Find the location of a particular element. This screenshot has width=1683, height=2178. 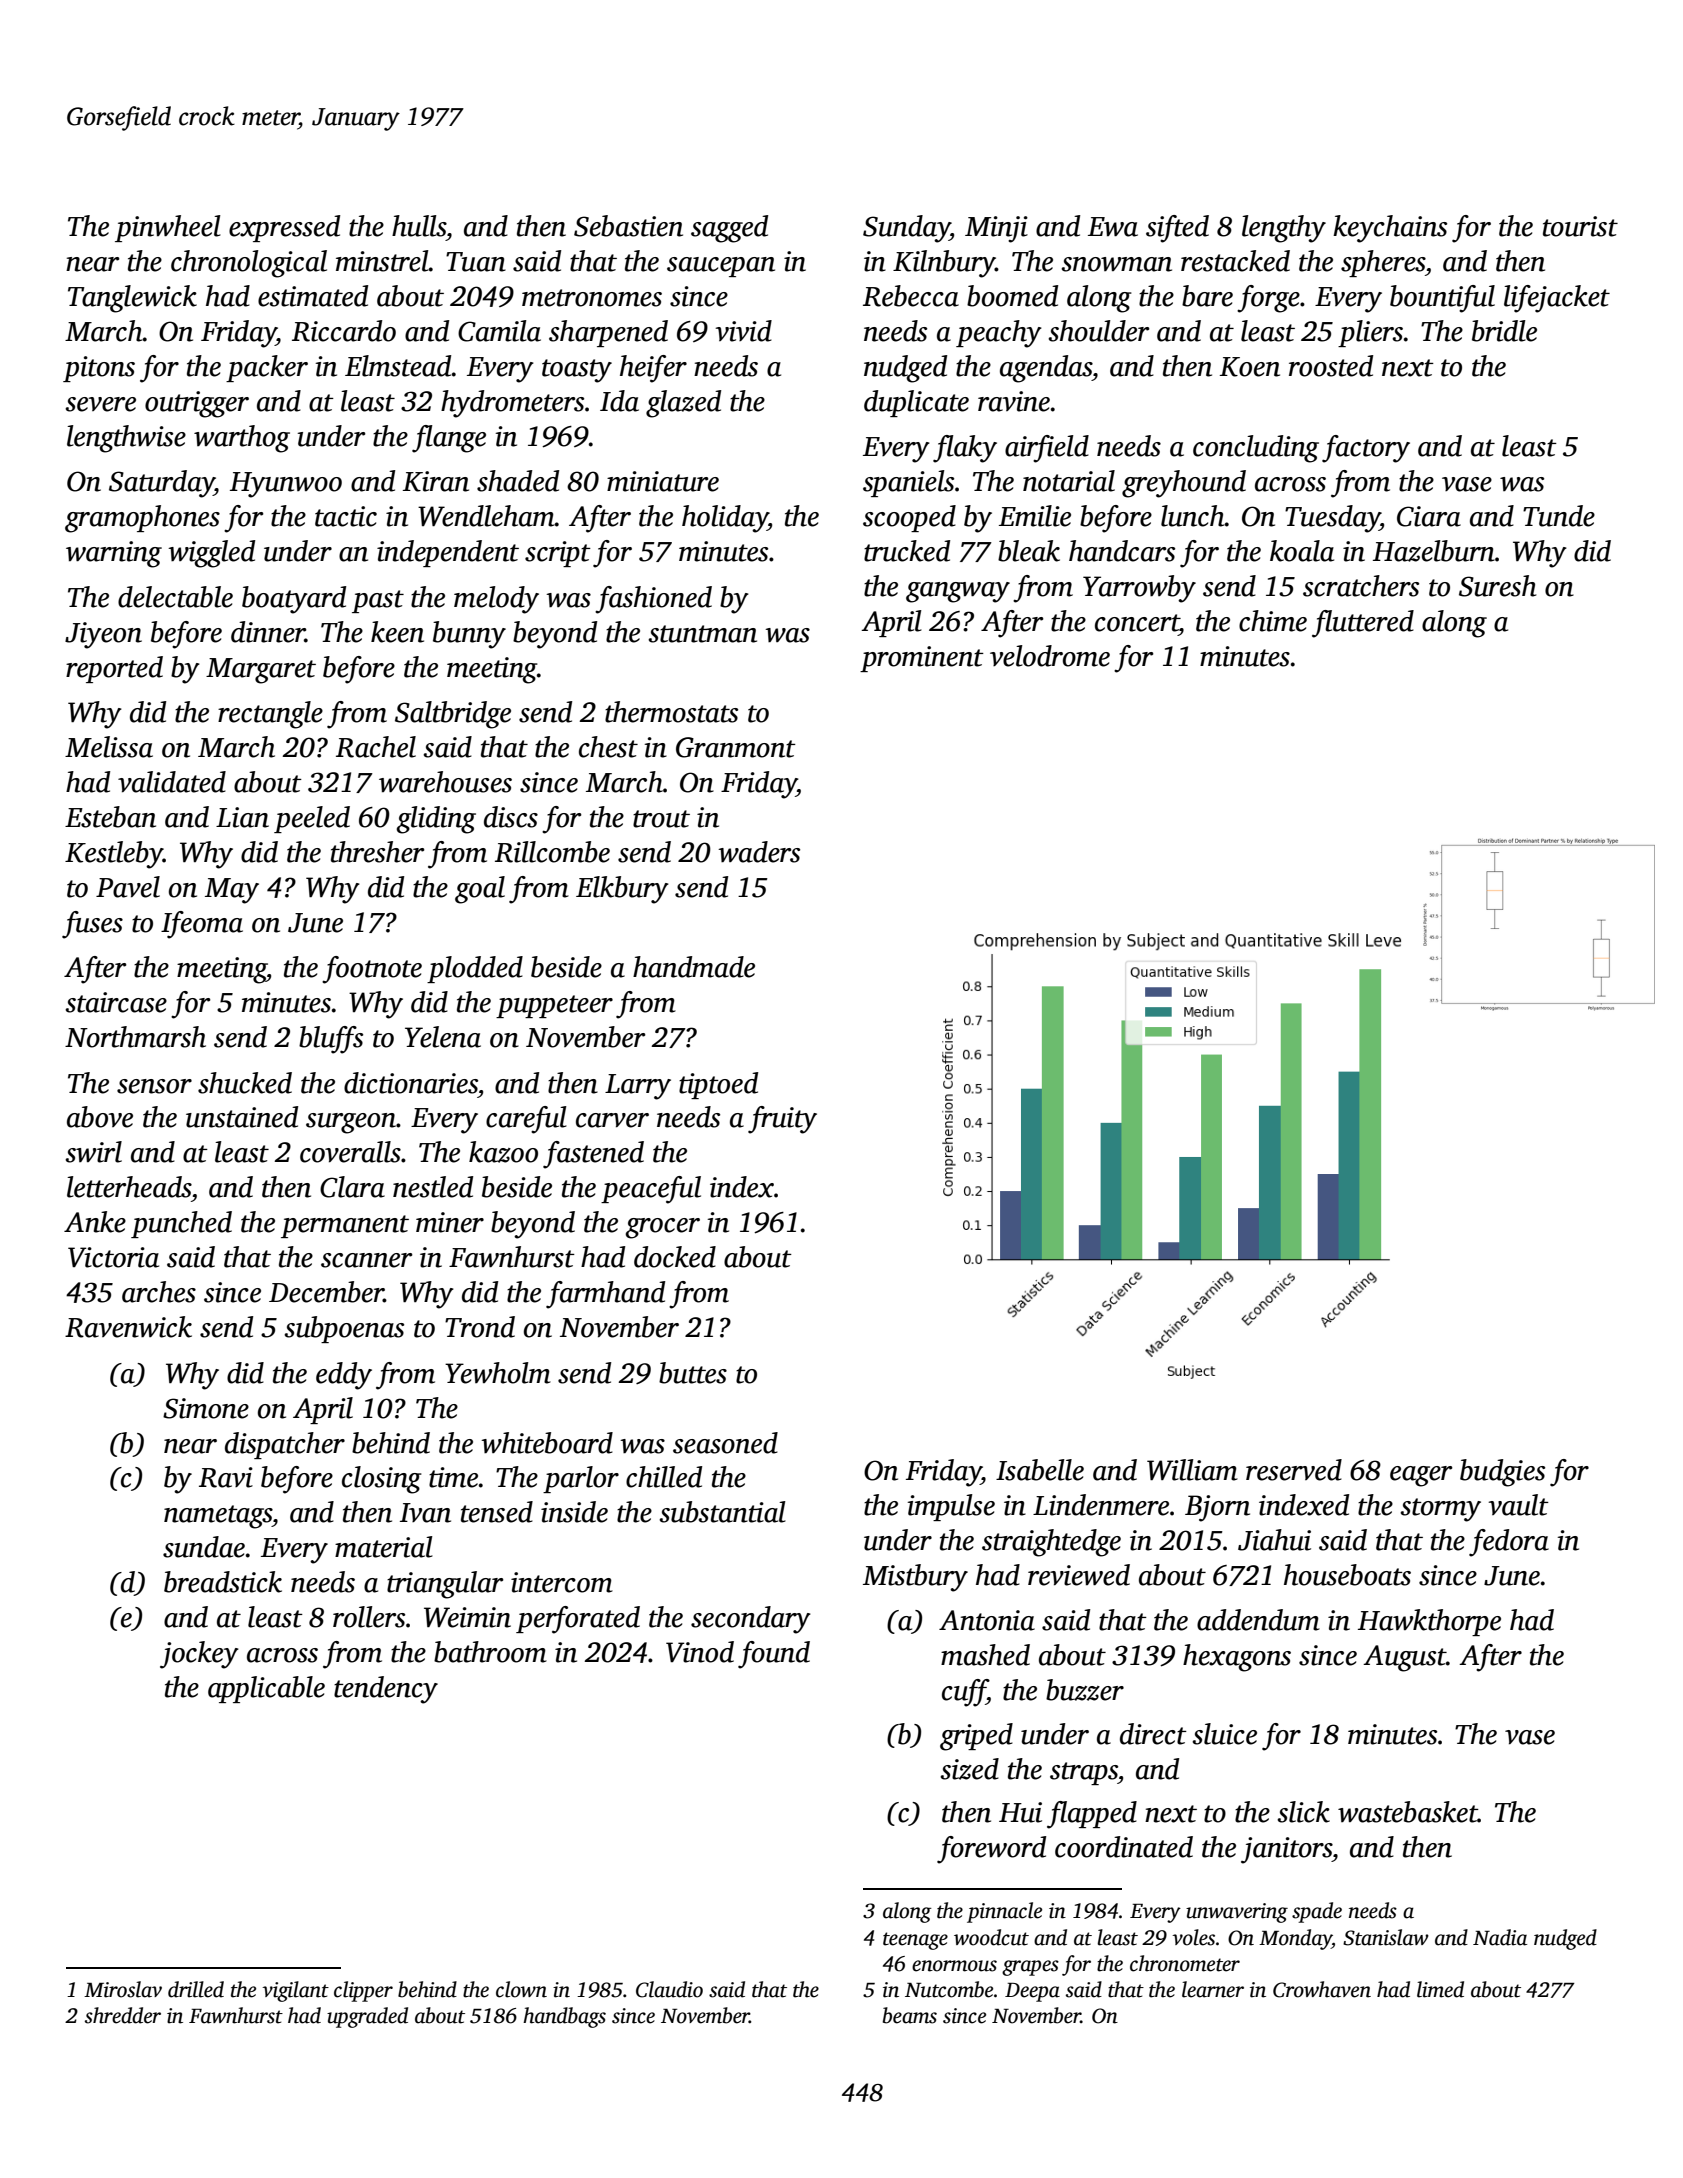

handbags is located at coordinates (564, 2017).
